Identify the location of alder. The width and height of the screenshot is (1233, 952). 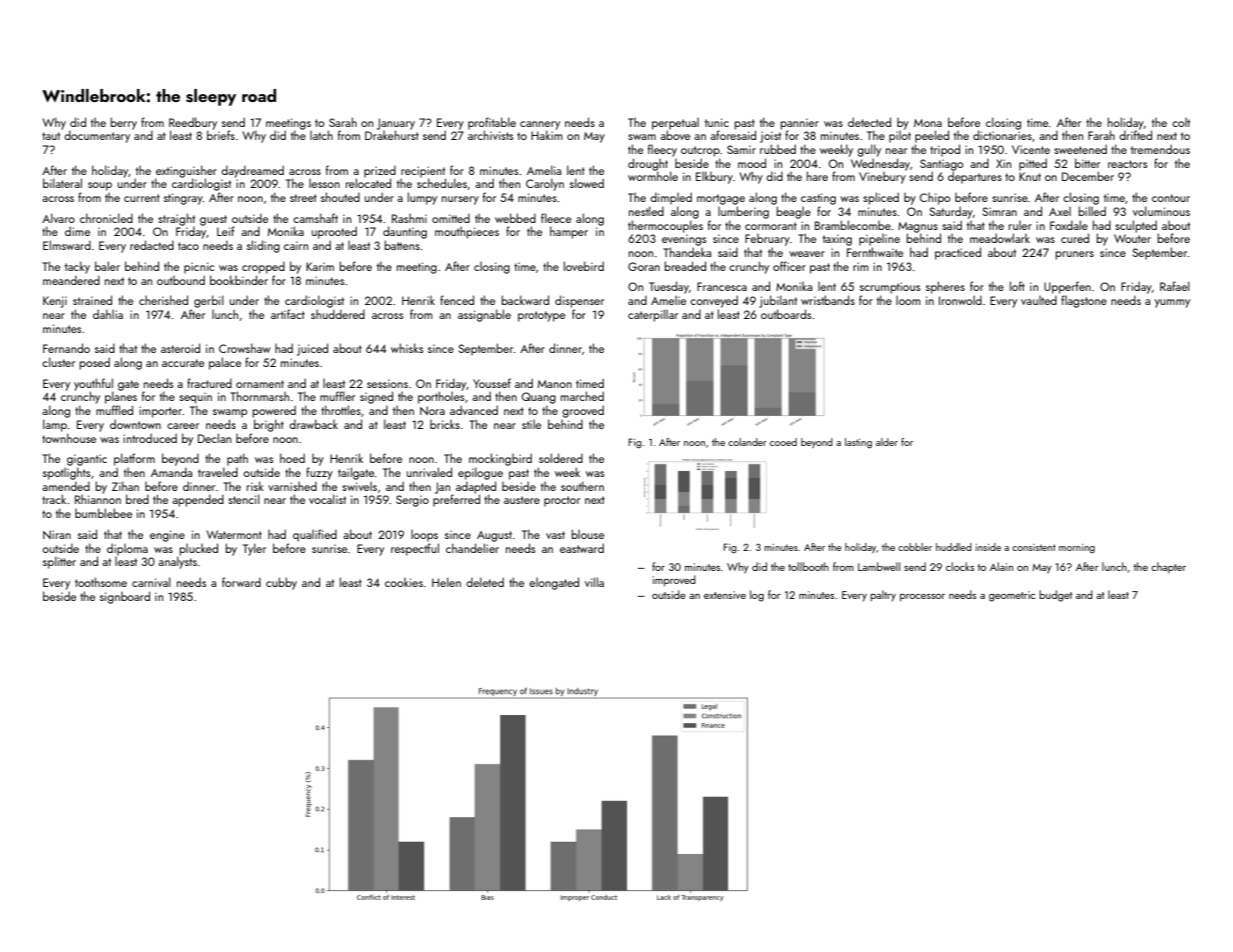
(887, 442).
